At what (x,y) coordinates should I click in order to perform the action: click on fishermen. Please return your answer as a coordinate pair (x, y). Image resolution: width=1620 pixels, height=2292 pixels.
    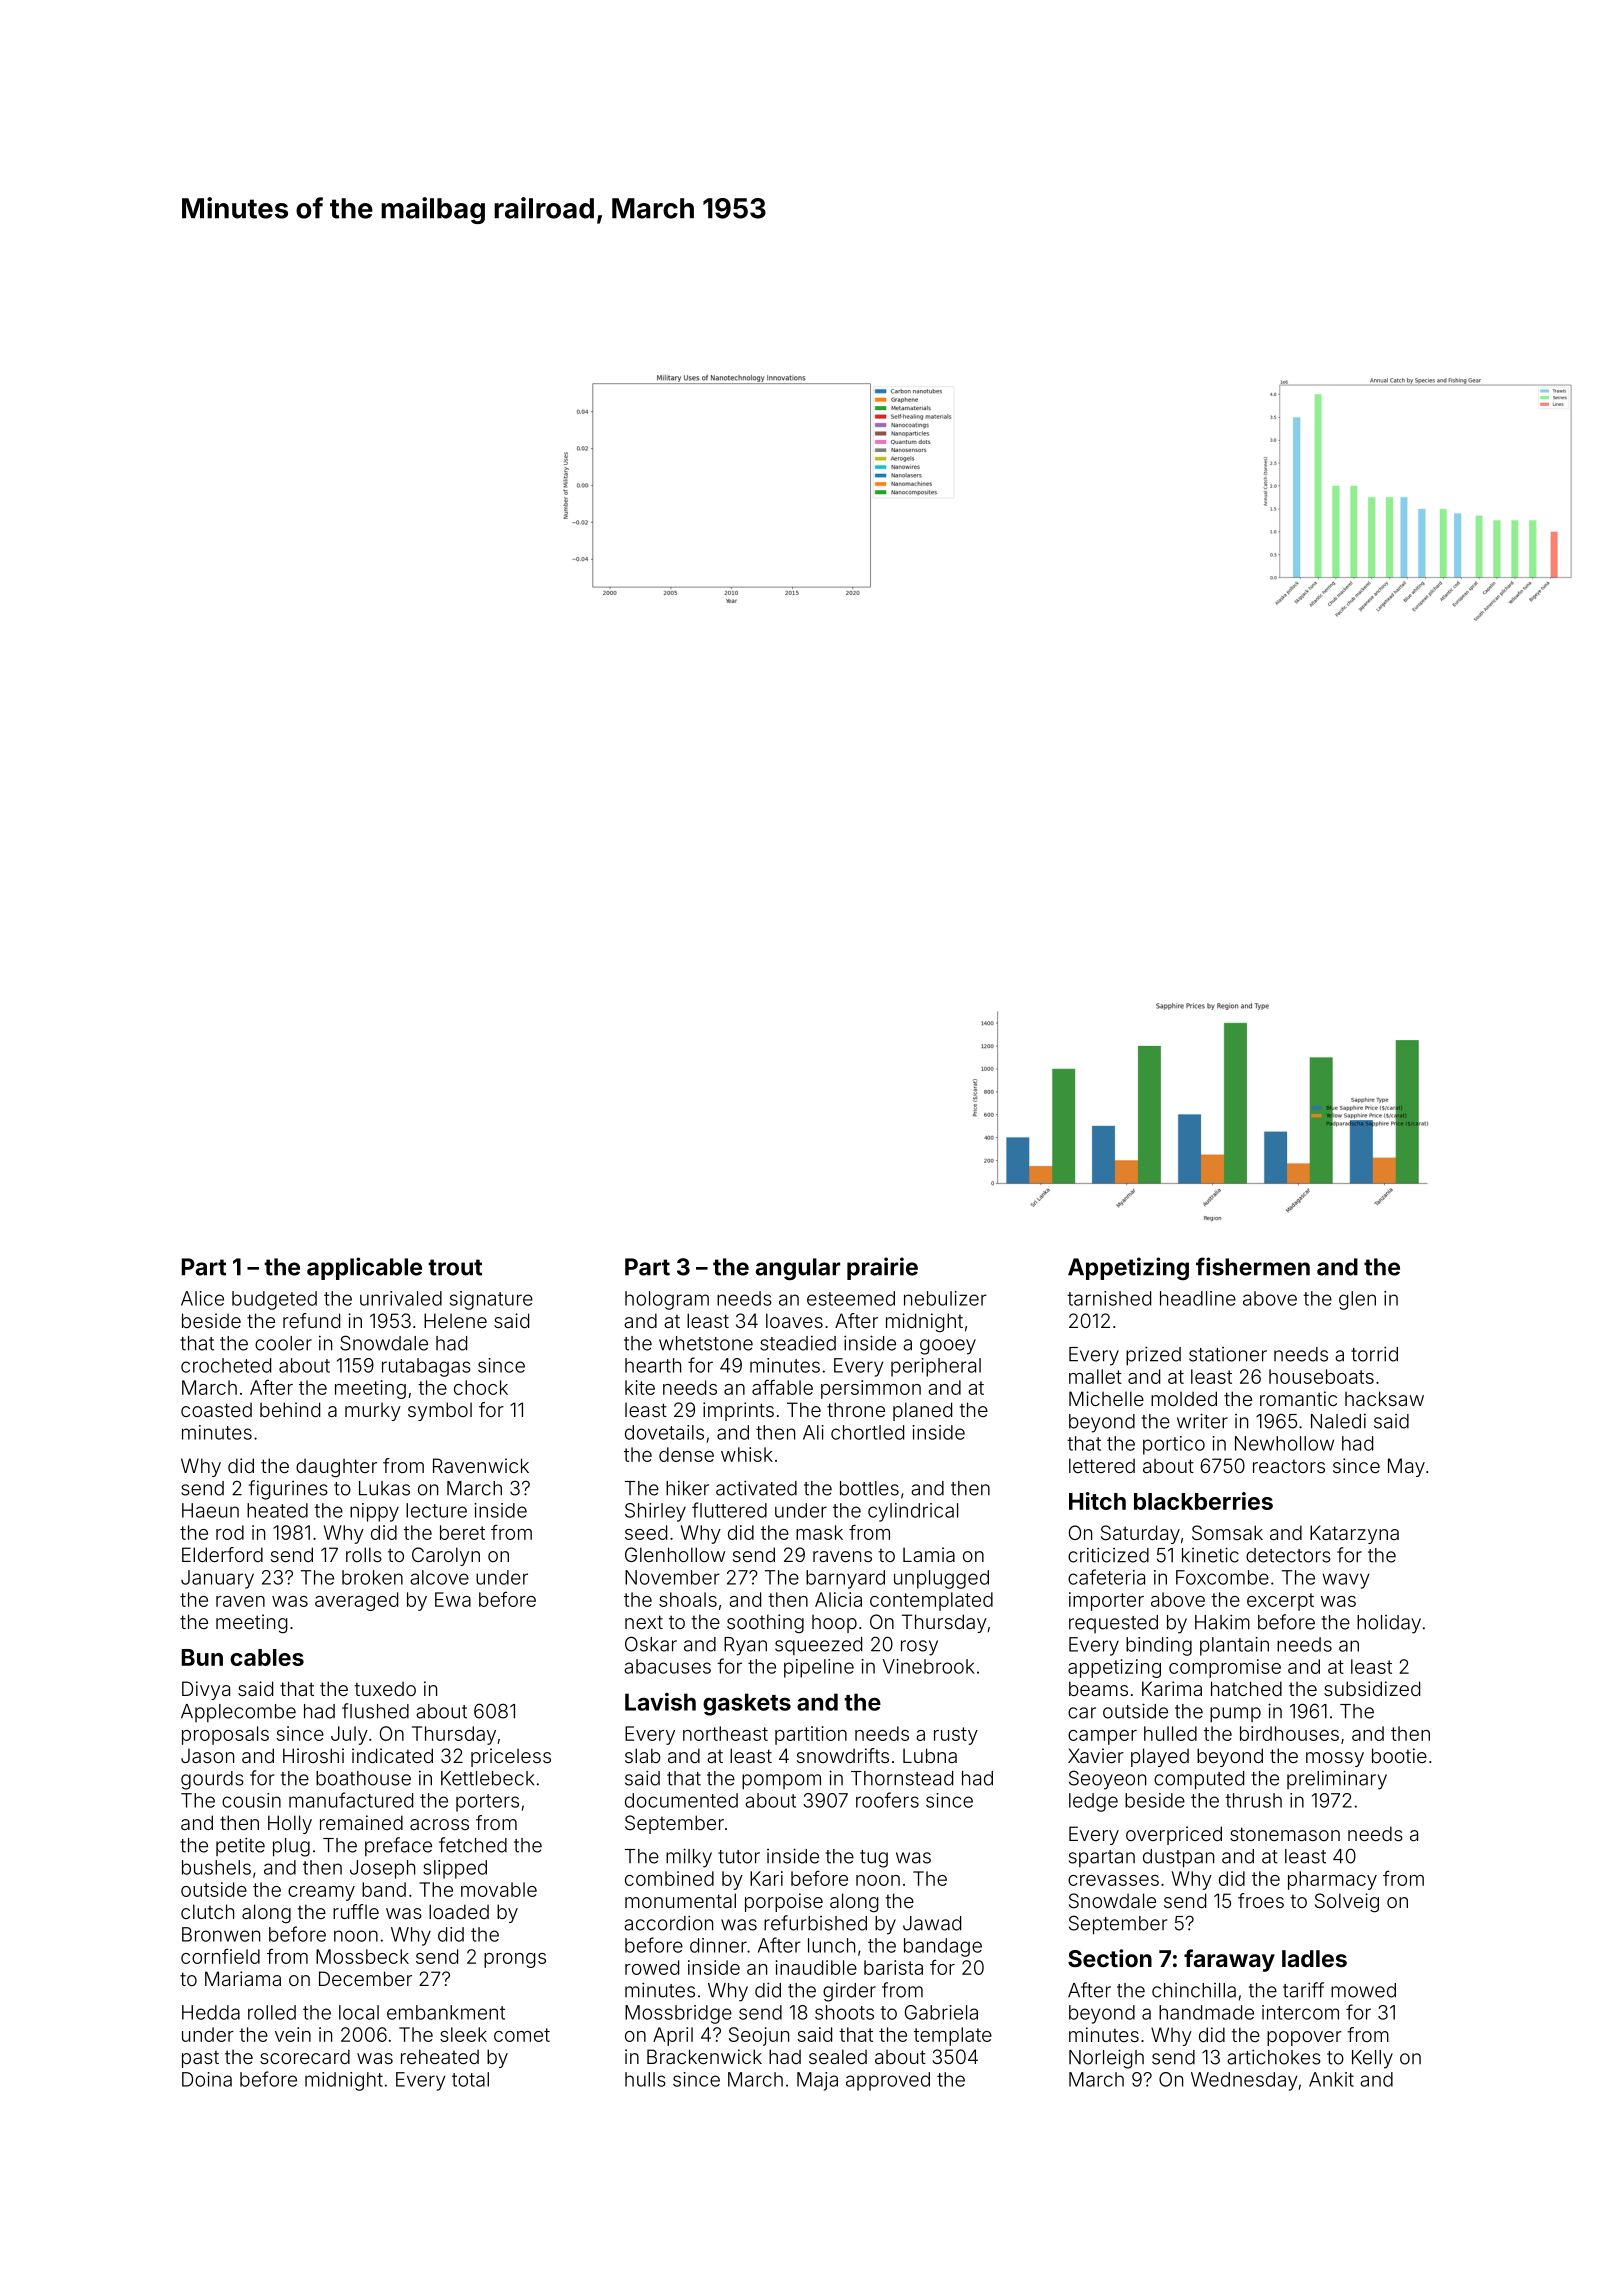
    Looking at the image, I should click on (1253, 1266).
